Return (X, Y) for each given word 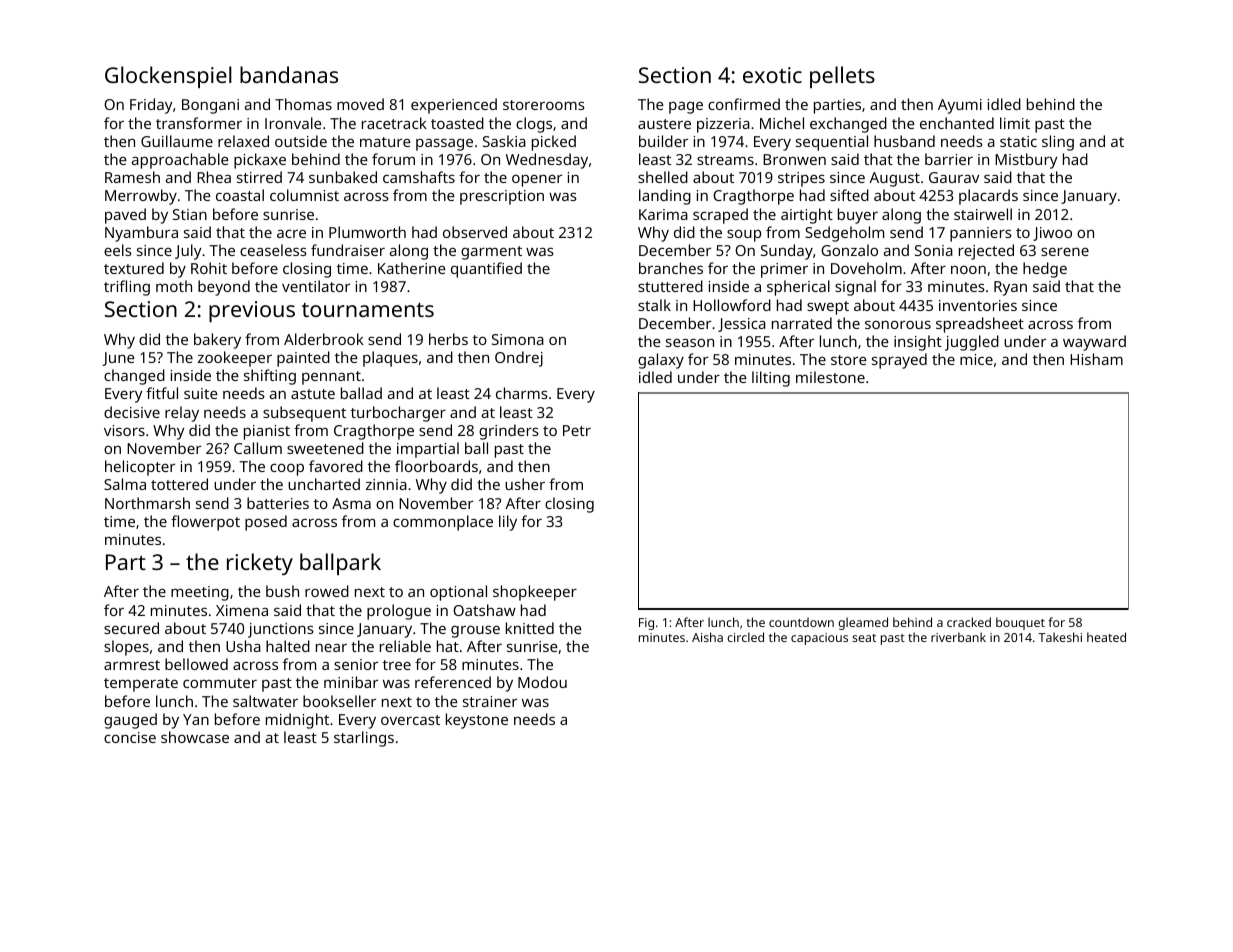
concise (130, 737)
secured (131, 628)
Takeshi (1060, 637)
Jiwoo (1052, 234)
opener (537, 180)
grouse (475, 631)
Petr (577, 430)
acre (291, 233)
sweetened (325, 448)
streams (725, 160)
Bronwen (794, 159)
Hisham (1096, 359)
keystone (477, 721)
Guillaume (177, 141)
